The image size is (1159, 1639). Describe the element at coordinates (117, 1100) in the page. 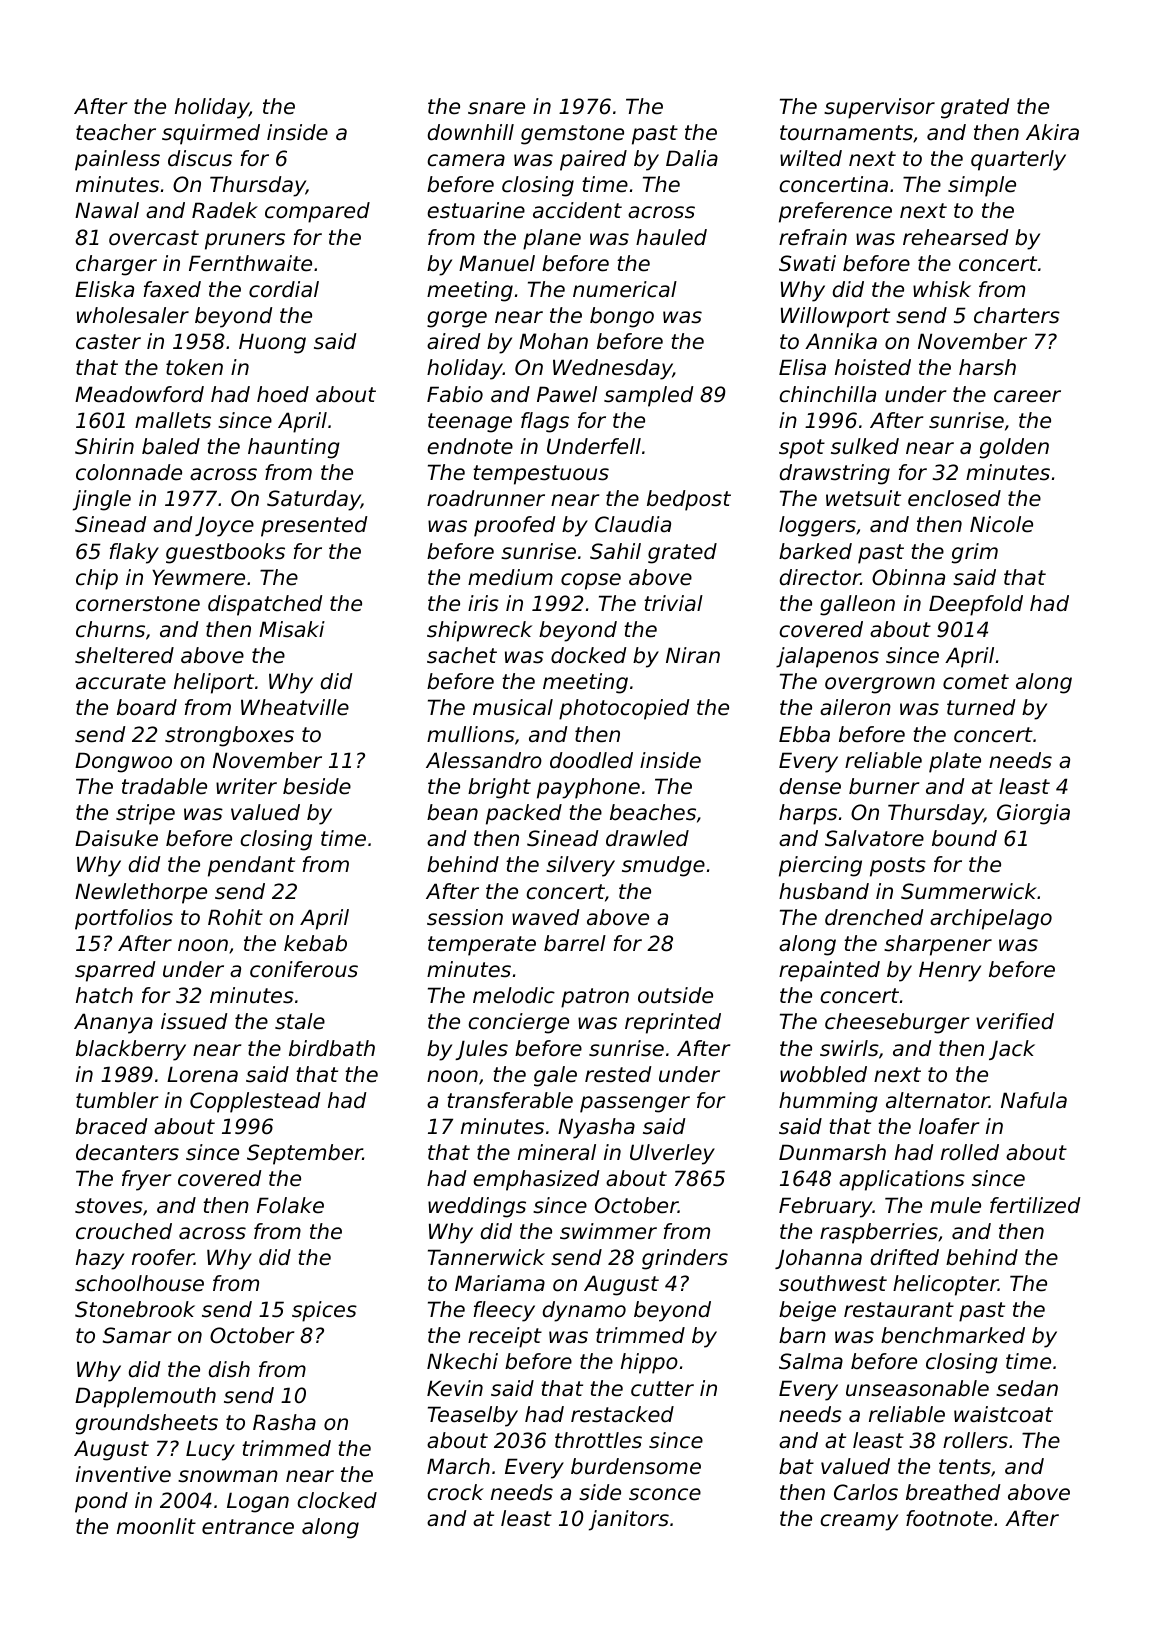

I see `tumbler` at that location.
